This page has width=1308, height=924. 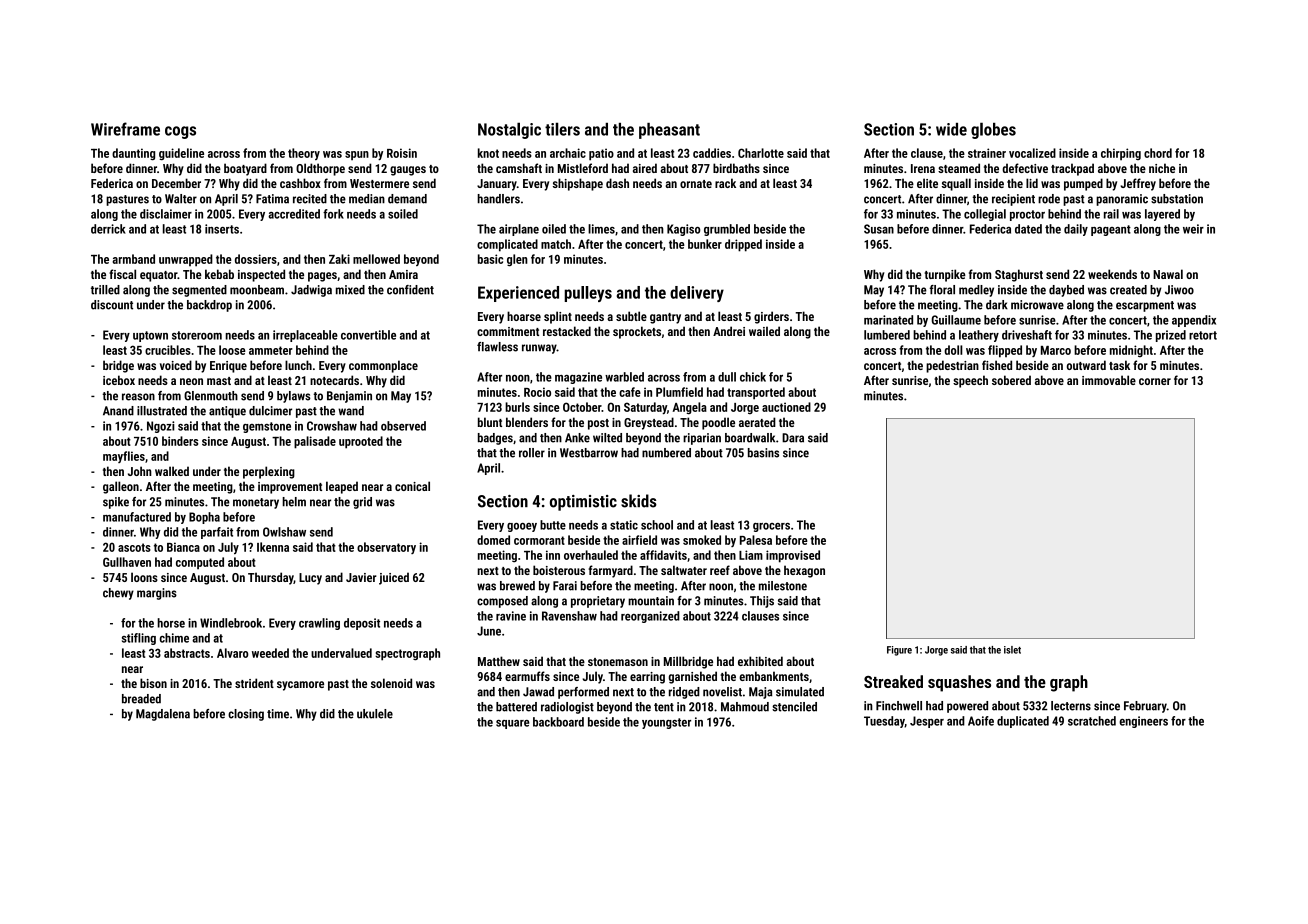 What do you see at coordinates (598, 424) in the page?
I see `post` at bounding box center [598, 424].
